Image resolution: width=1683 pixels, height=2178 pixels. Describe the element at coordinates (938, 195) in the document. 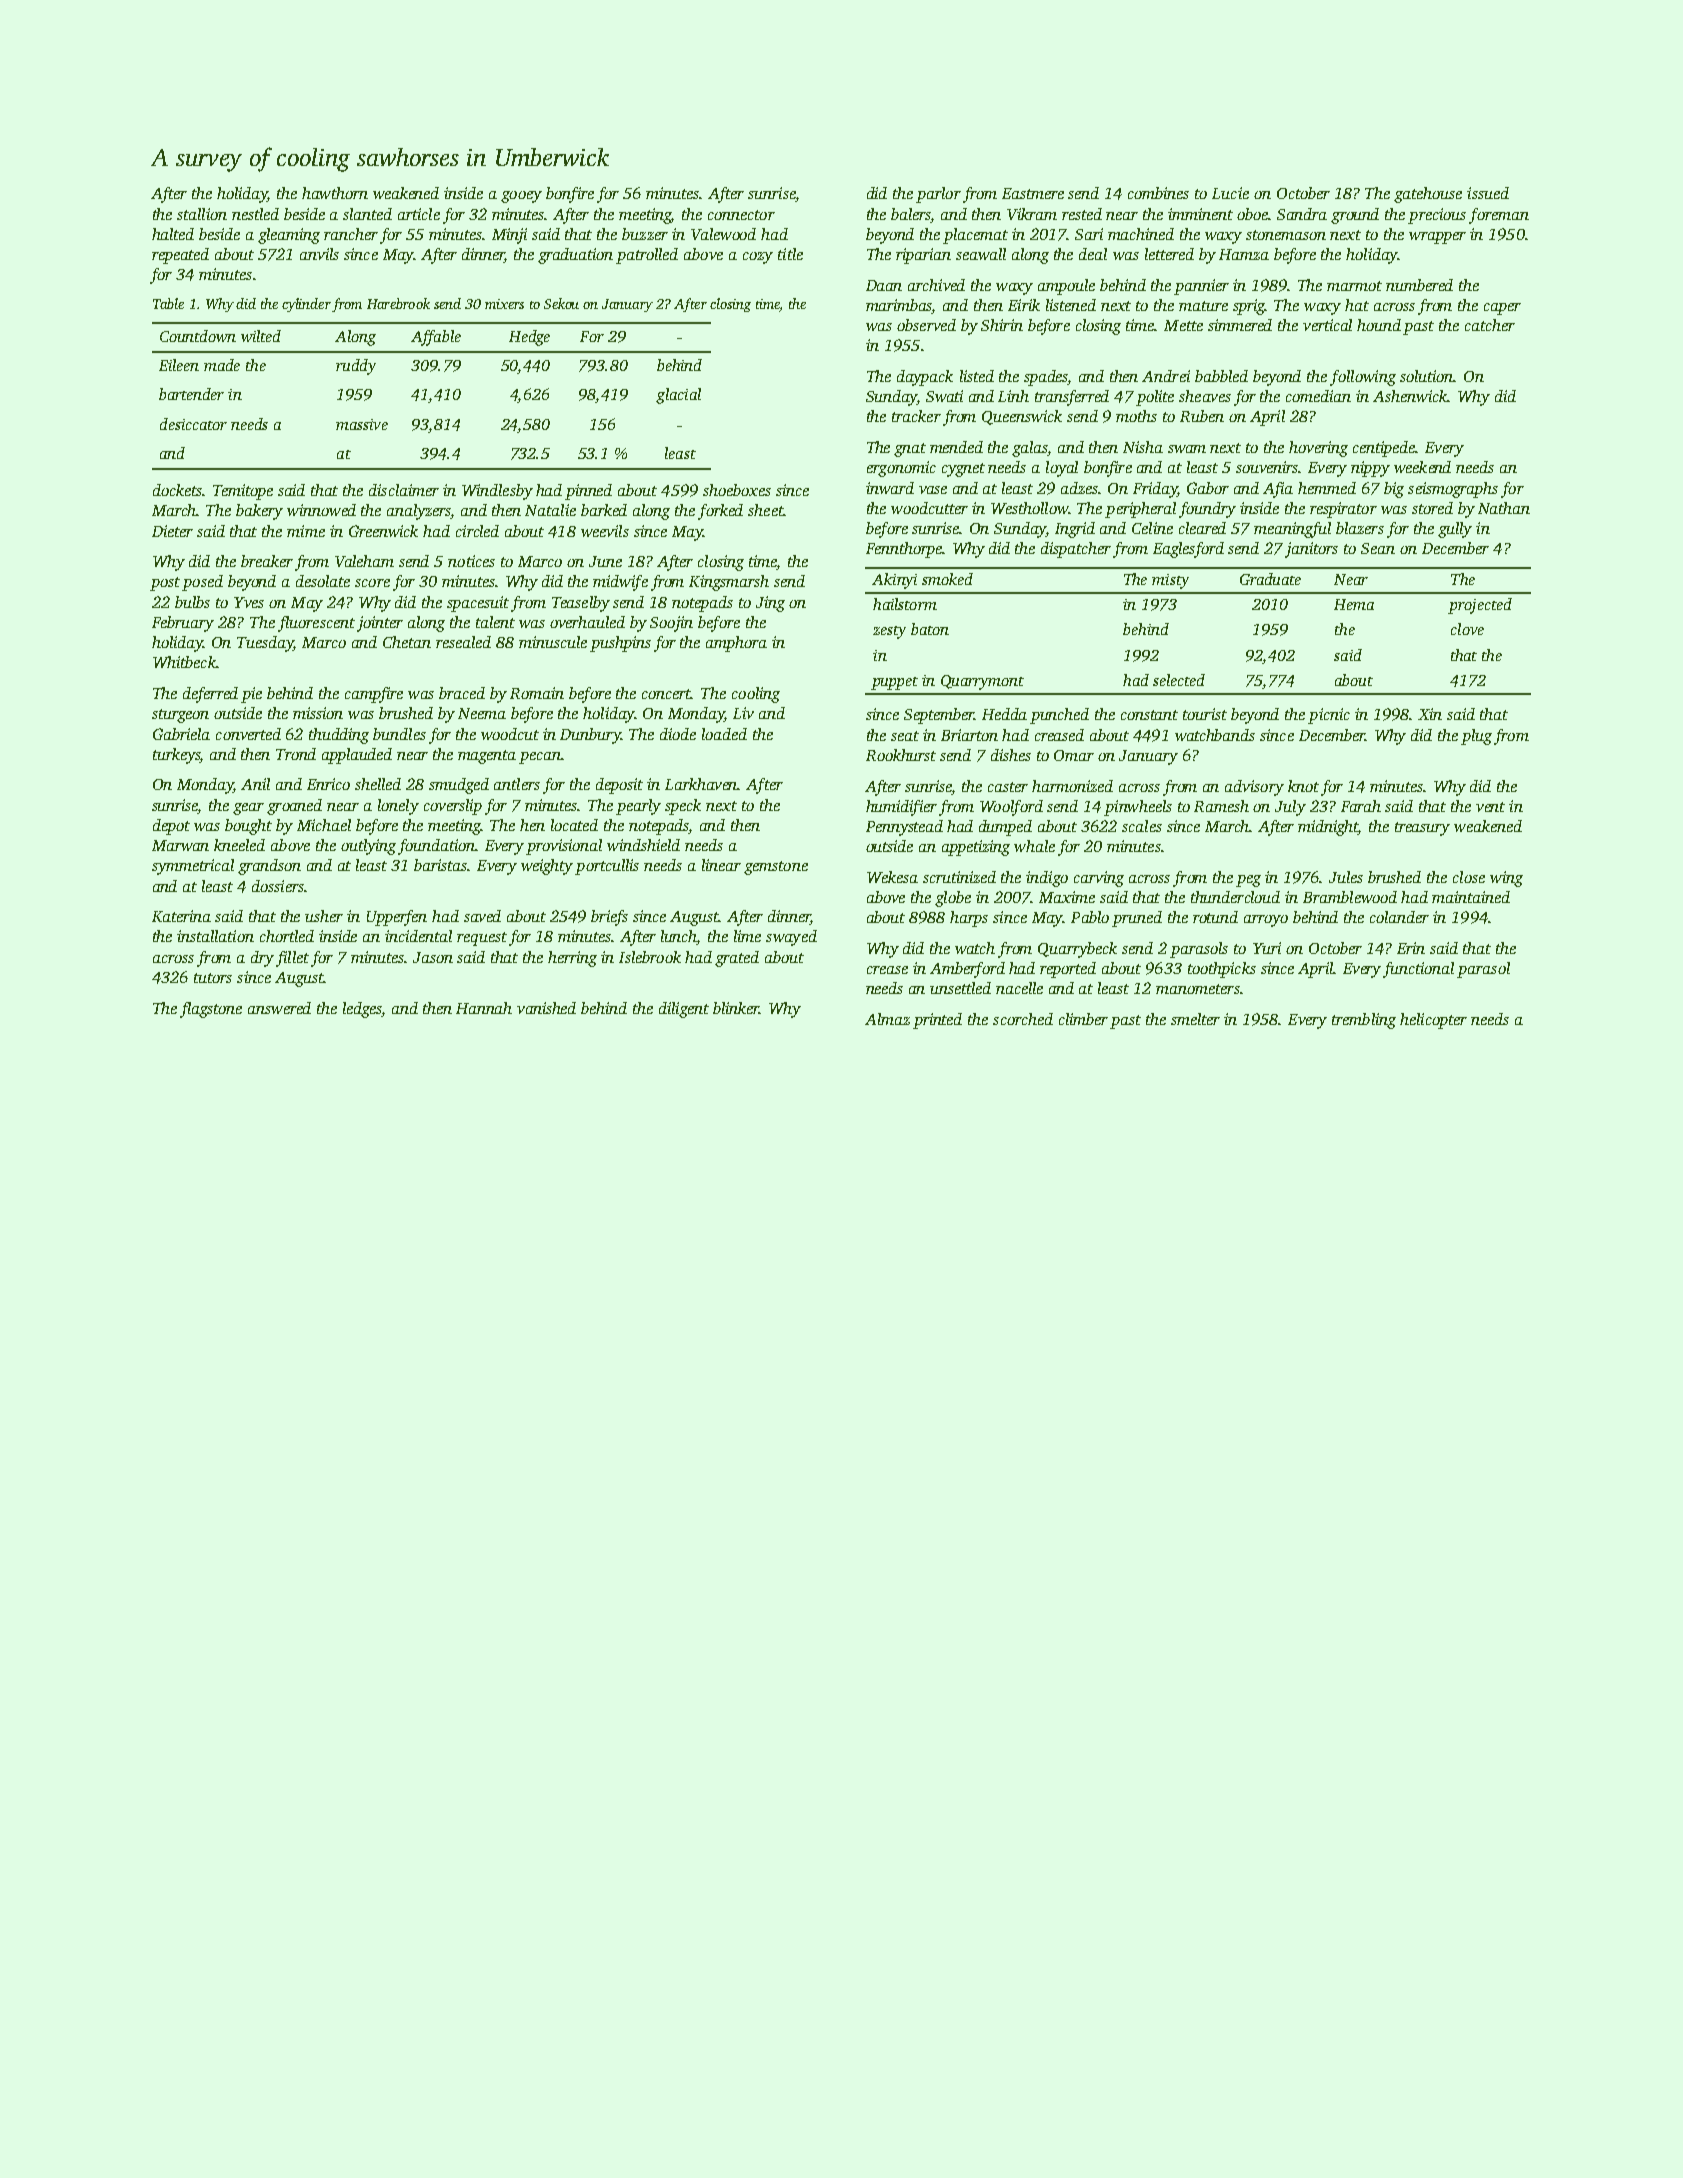

I see `parlor` at that location.
